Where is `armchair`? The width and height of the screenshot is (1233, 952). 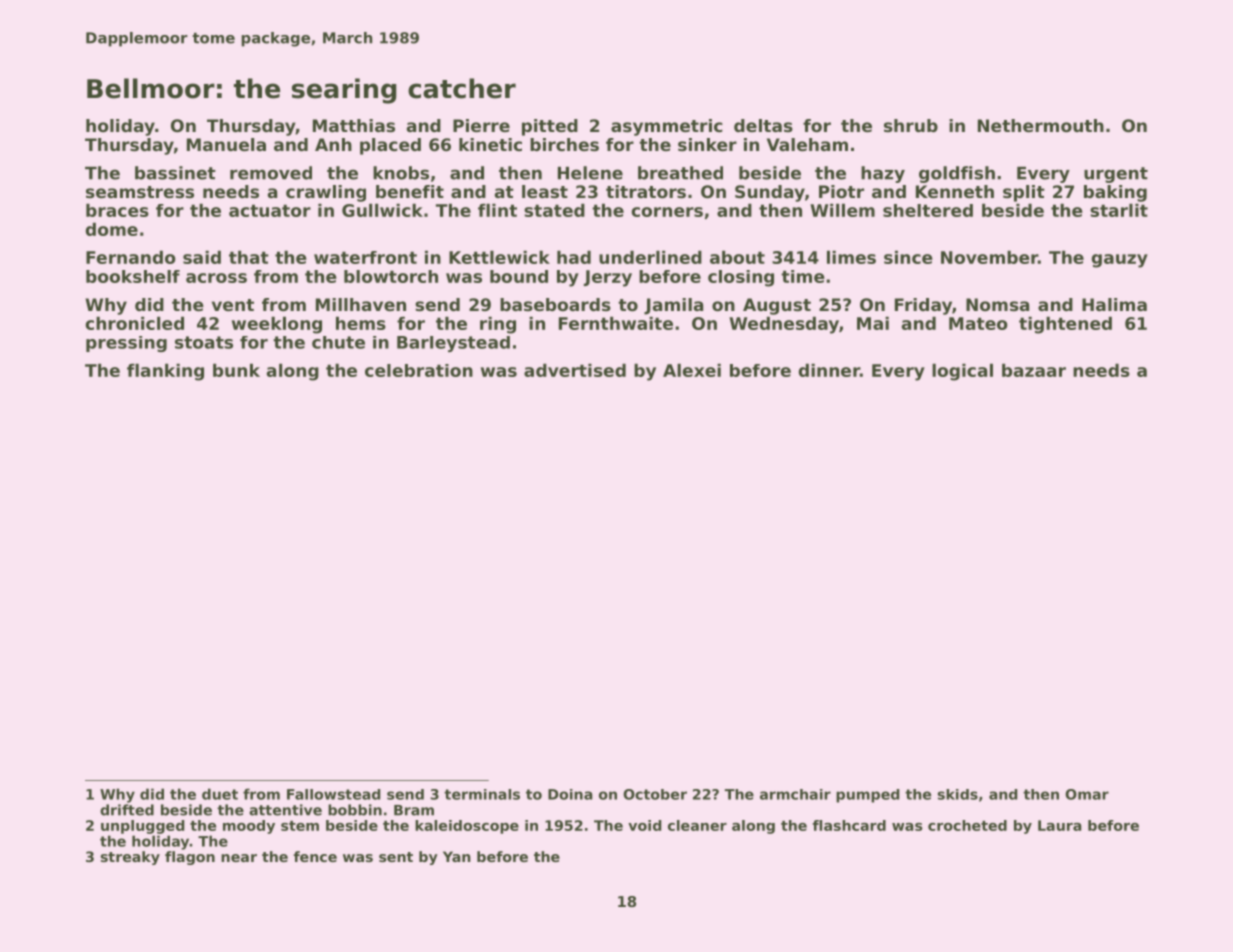
armchair is located at coordinates (795, 794).
